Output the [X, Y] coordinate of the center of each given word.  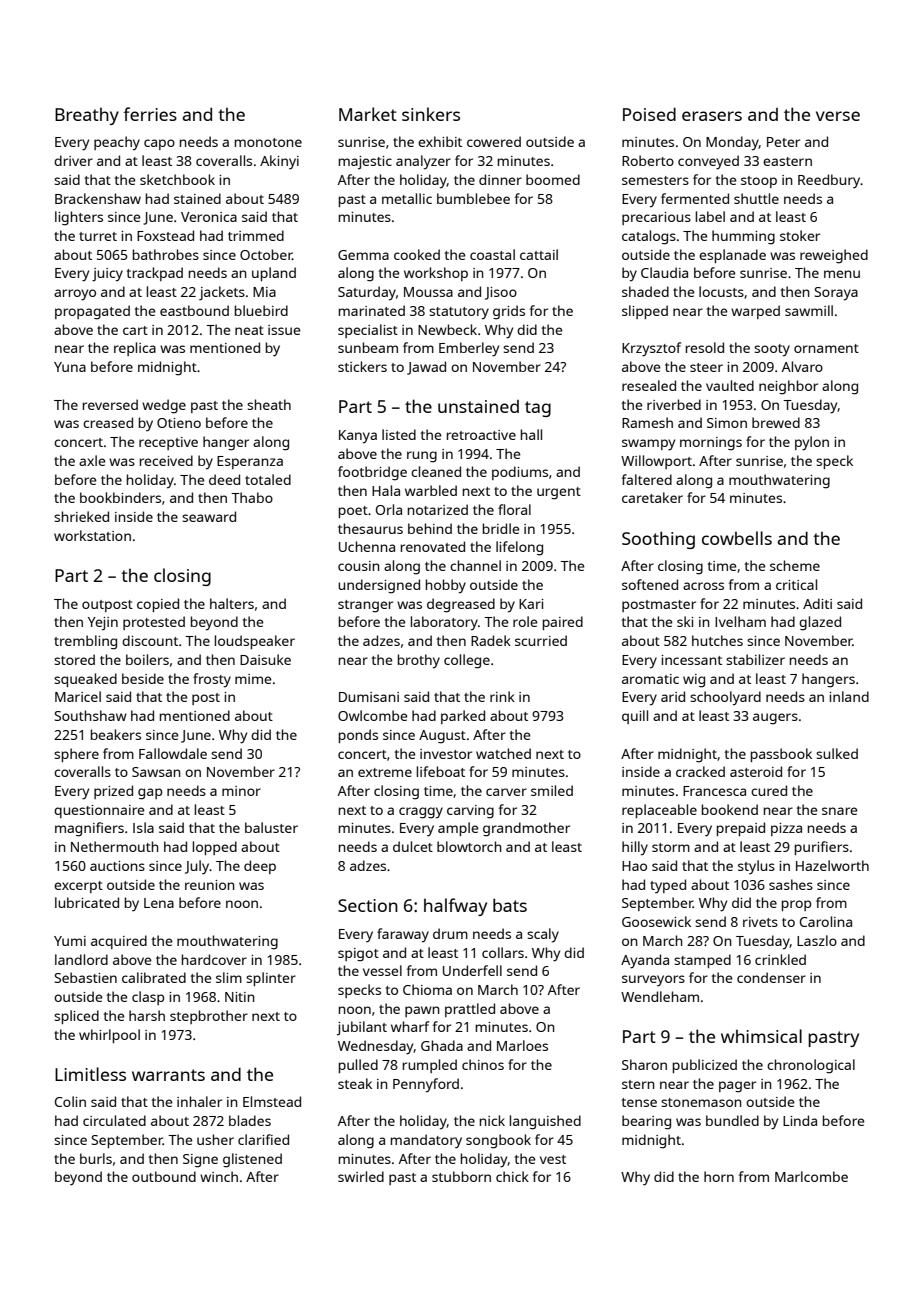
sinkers [431, 114]
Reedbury [829, 181]
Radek [491, 640]
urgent [559, 493]
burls [96, 1158]
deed [224, 479]
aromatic [650, 679]
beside [143, 678]
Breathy [87, 116]
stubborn [461, 1176]
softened [650, 584]
